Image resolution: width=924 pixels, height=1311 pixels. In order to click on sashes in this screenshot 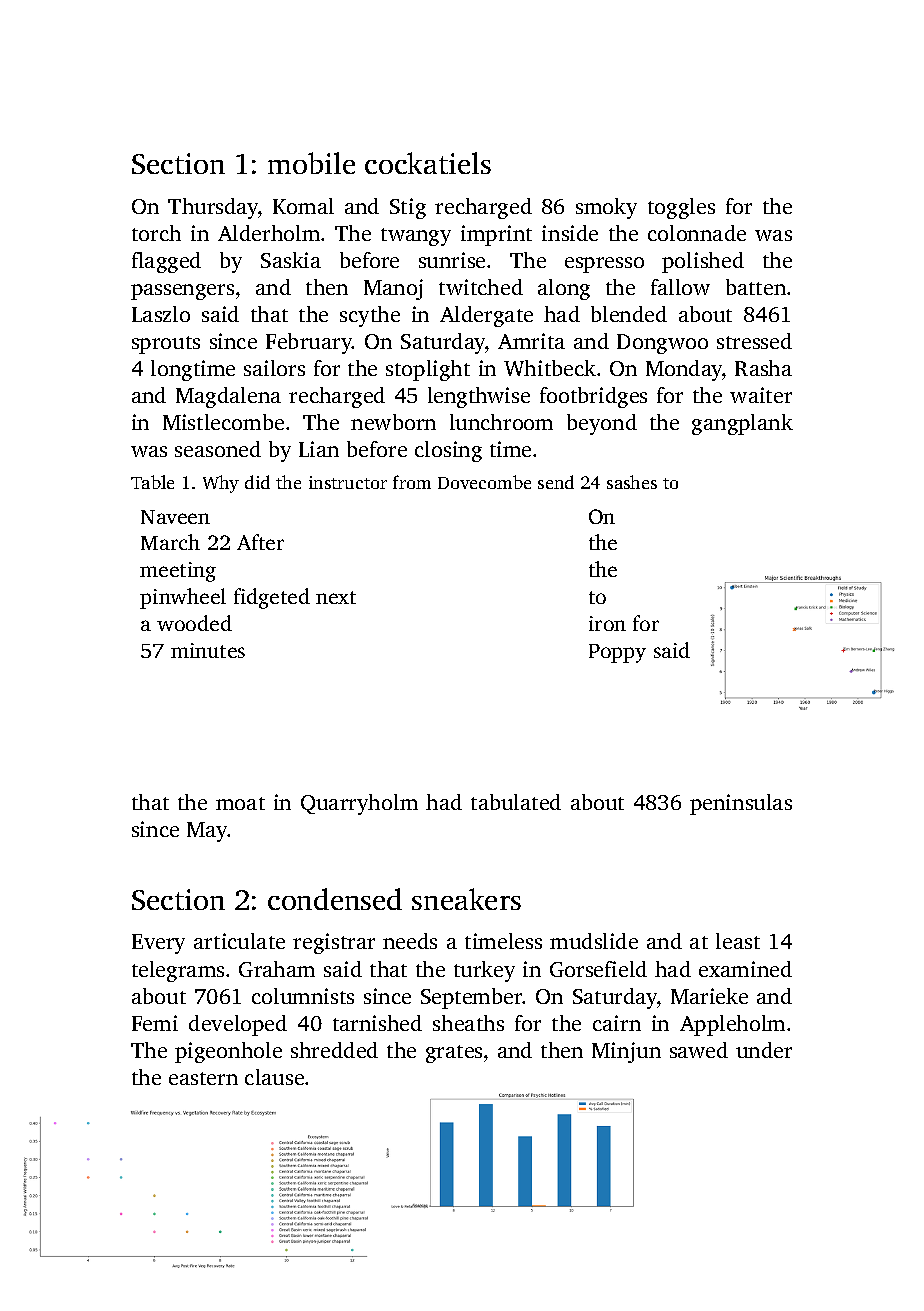, I will do `click(632, 482)`.
